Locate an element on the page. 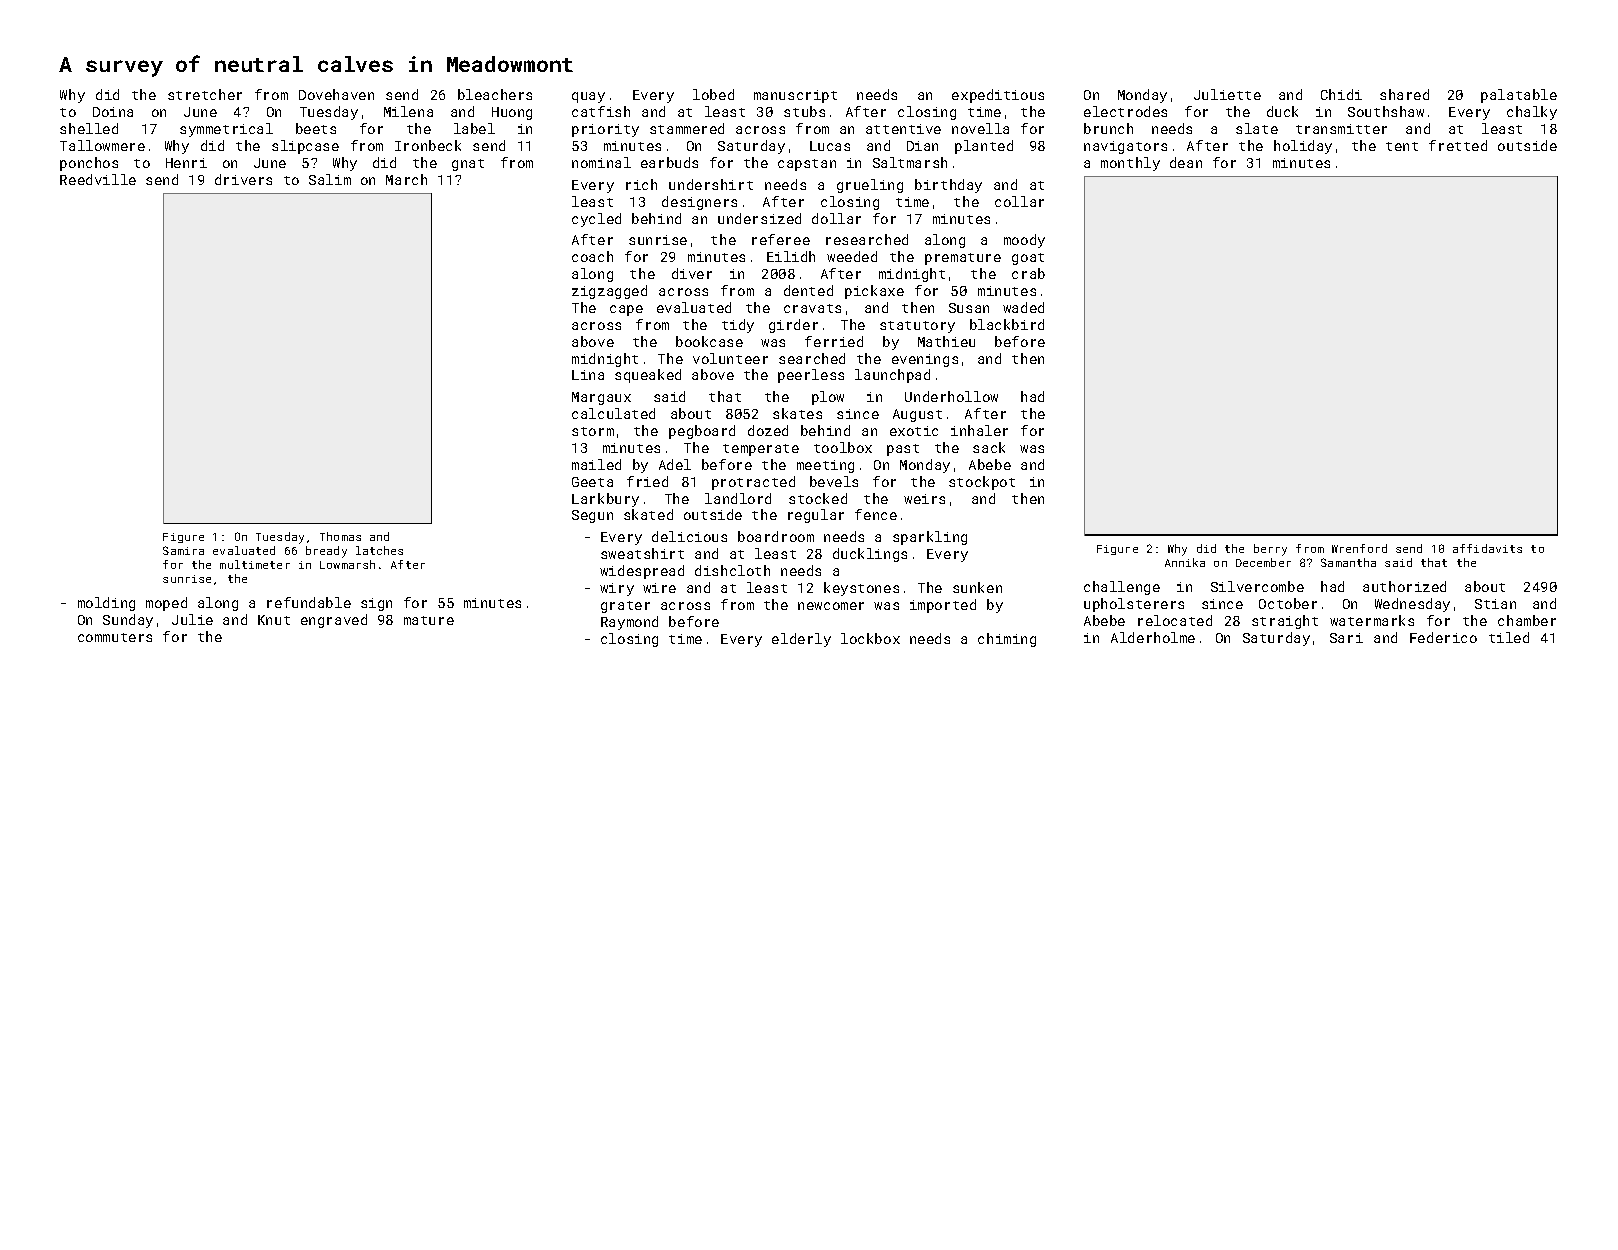 This image has width=1618, height=1250. electrodes is located at coordinates (1125, 111).
